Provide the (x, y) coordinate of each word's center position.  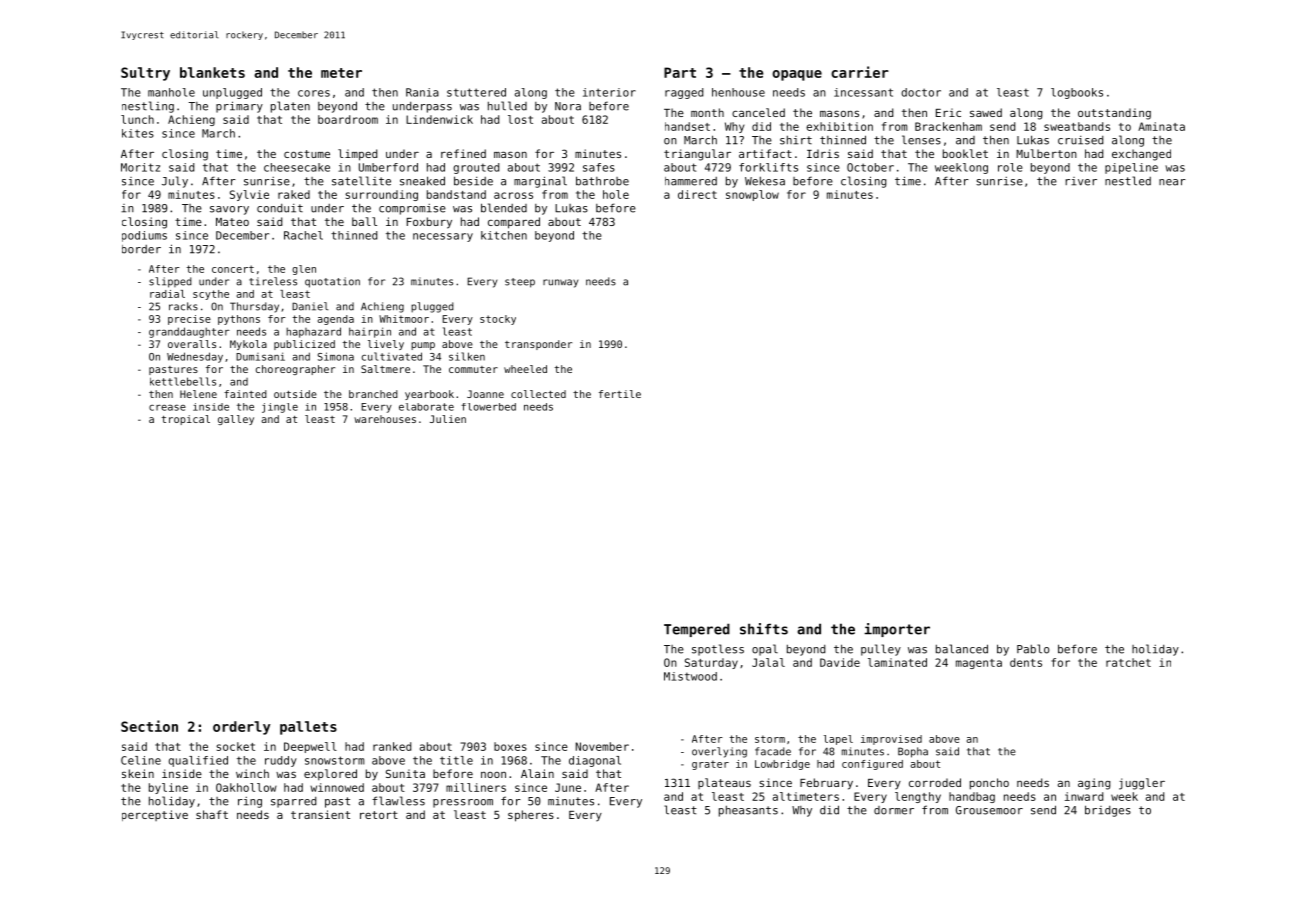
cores (314, 93)
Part (680, 72)
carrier (860, 72)
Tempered (697, 630)
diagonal (595, 761)
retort (379, 815)
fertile (620, 394)
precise (189, 320)
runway (560, 283)
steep (520, 283)
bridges (1108, 811)
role (1010, 167)
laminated (897, 662)
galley (236, 420)
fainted (245, 394)
